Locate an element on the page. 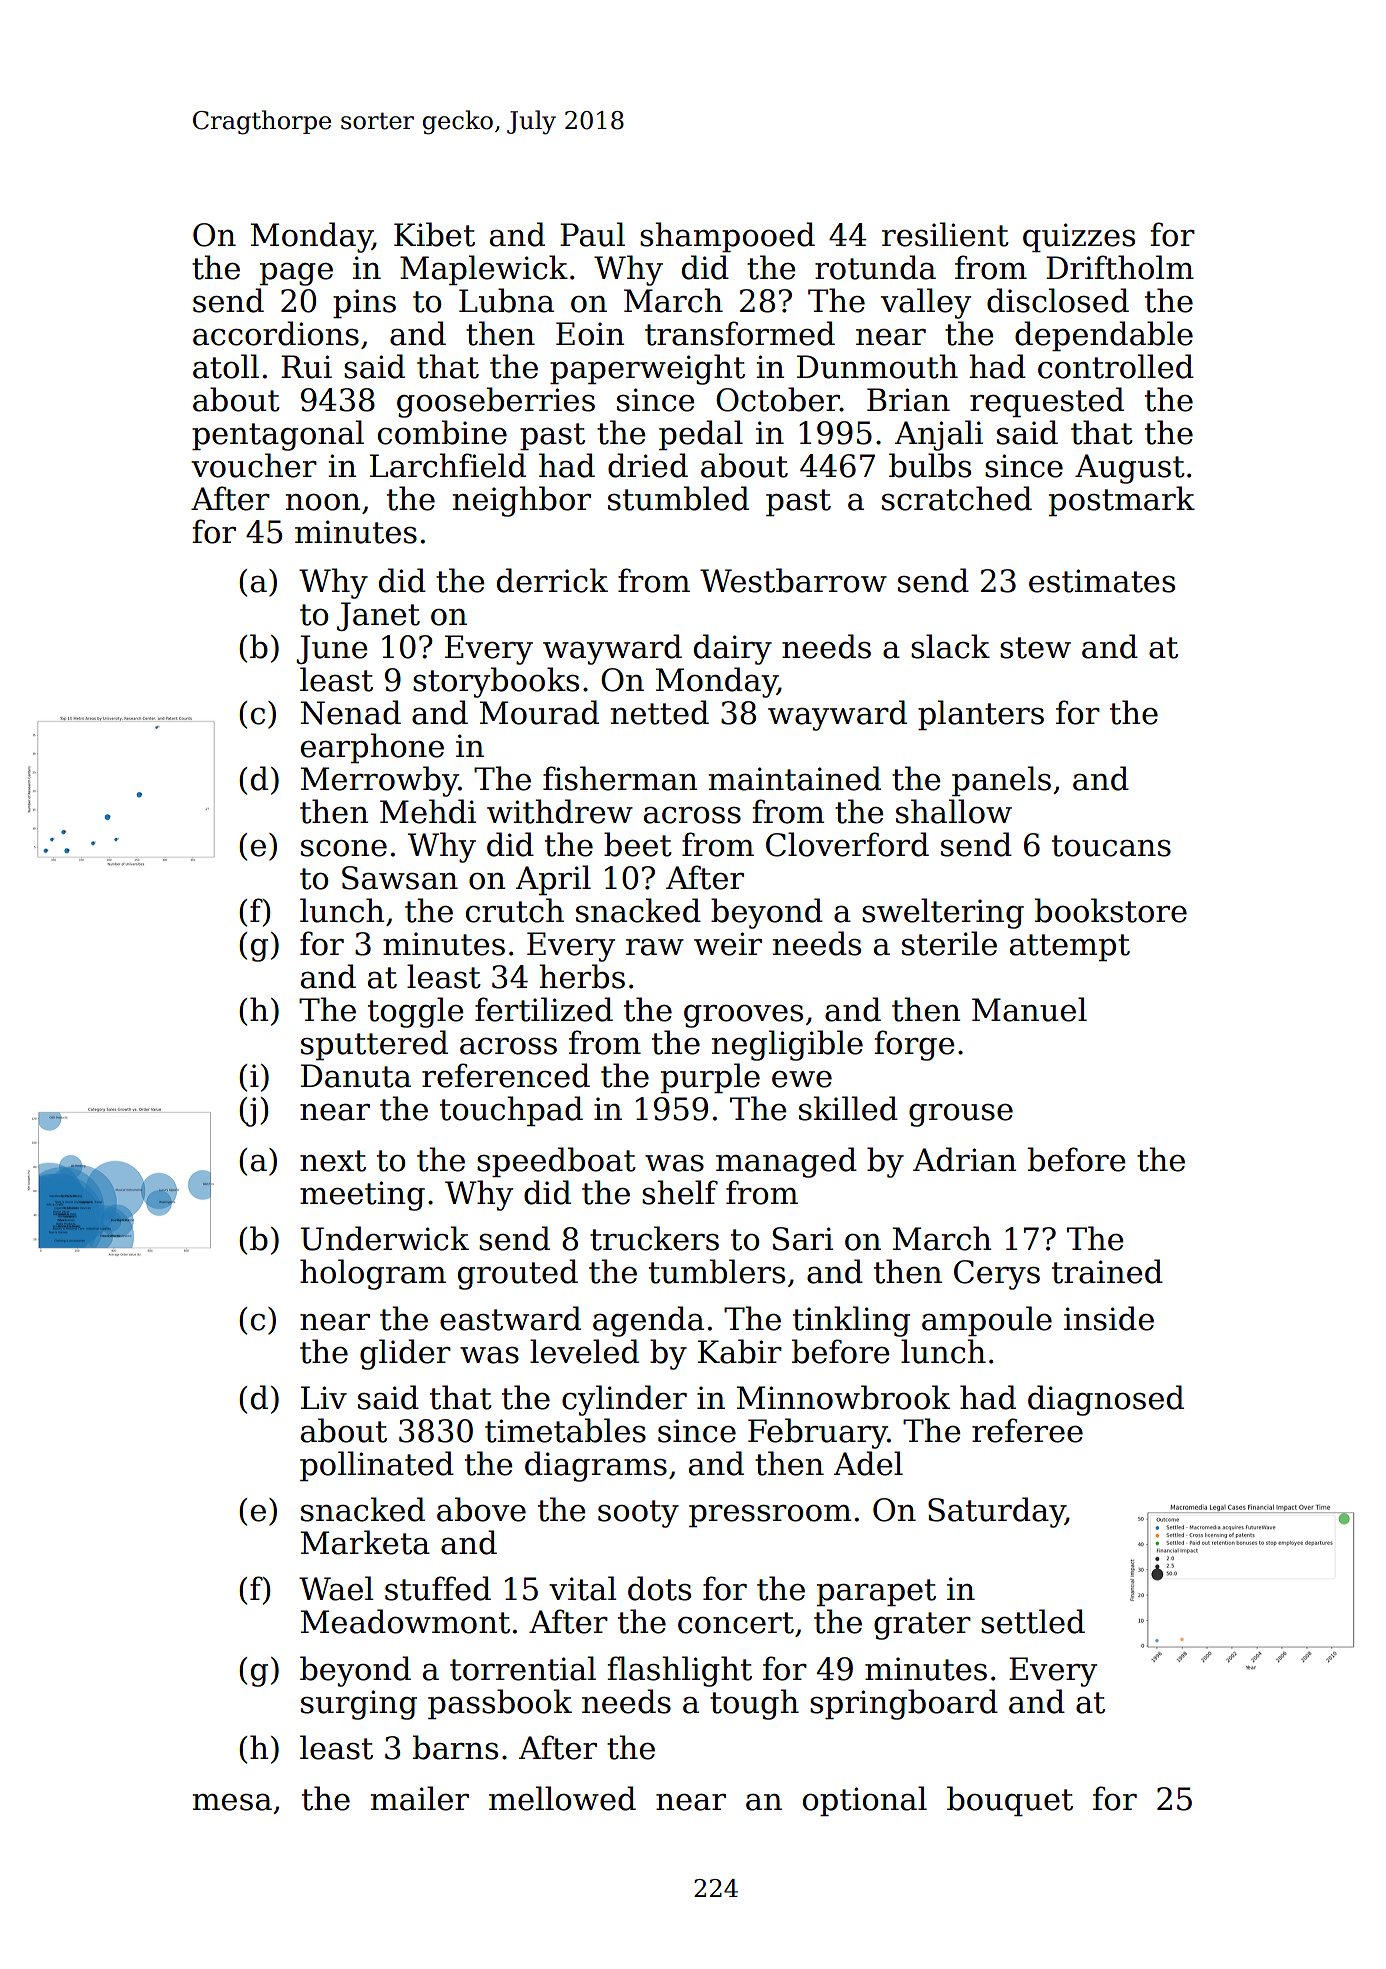  ampoule is located at coordinates (987, 1321).
